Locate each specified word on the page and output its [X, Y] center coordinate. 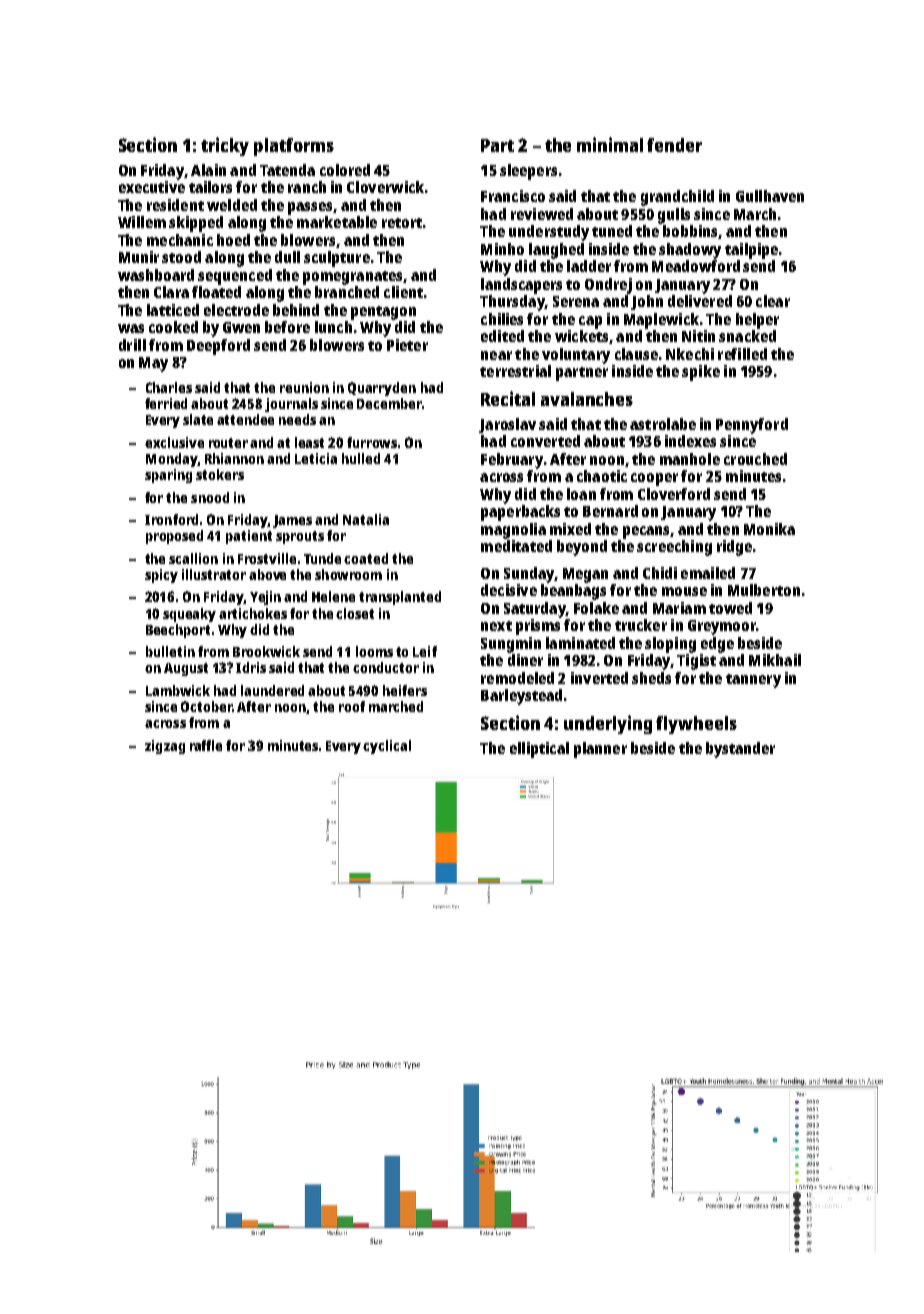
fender [674, 145]
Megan [585, 575]
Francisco [513, 196]
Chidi [660, 573]
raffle [206, 745]
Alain [208, 170]
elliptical [539, 750]
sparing [168, 476]
